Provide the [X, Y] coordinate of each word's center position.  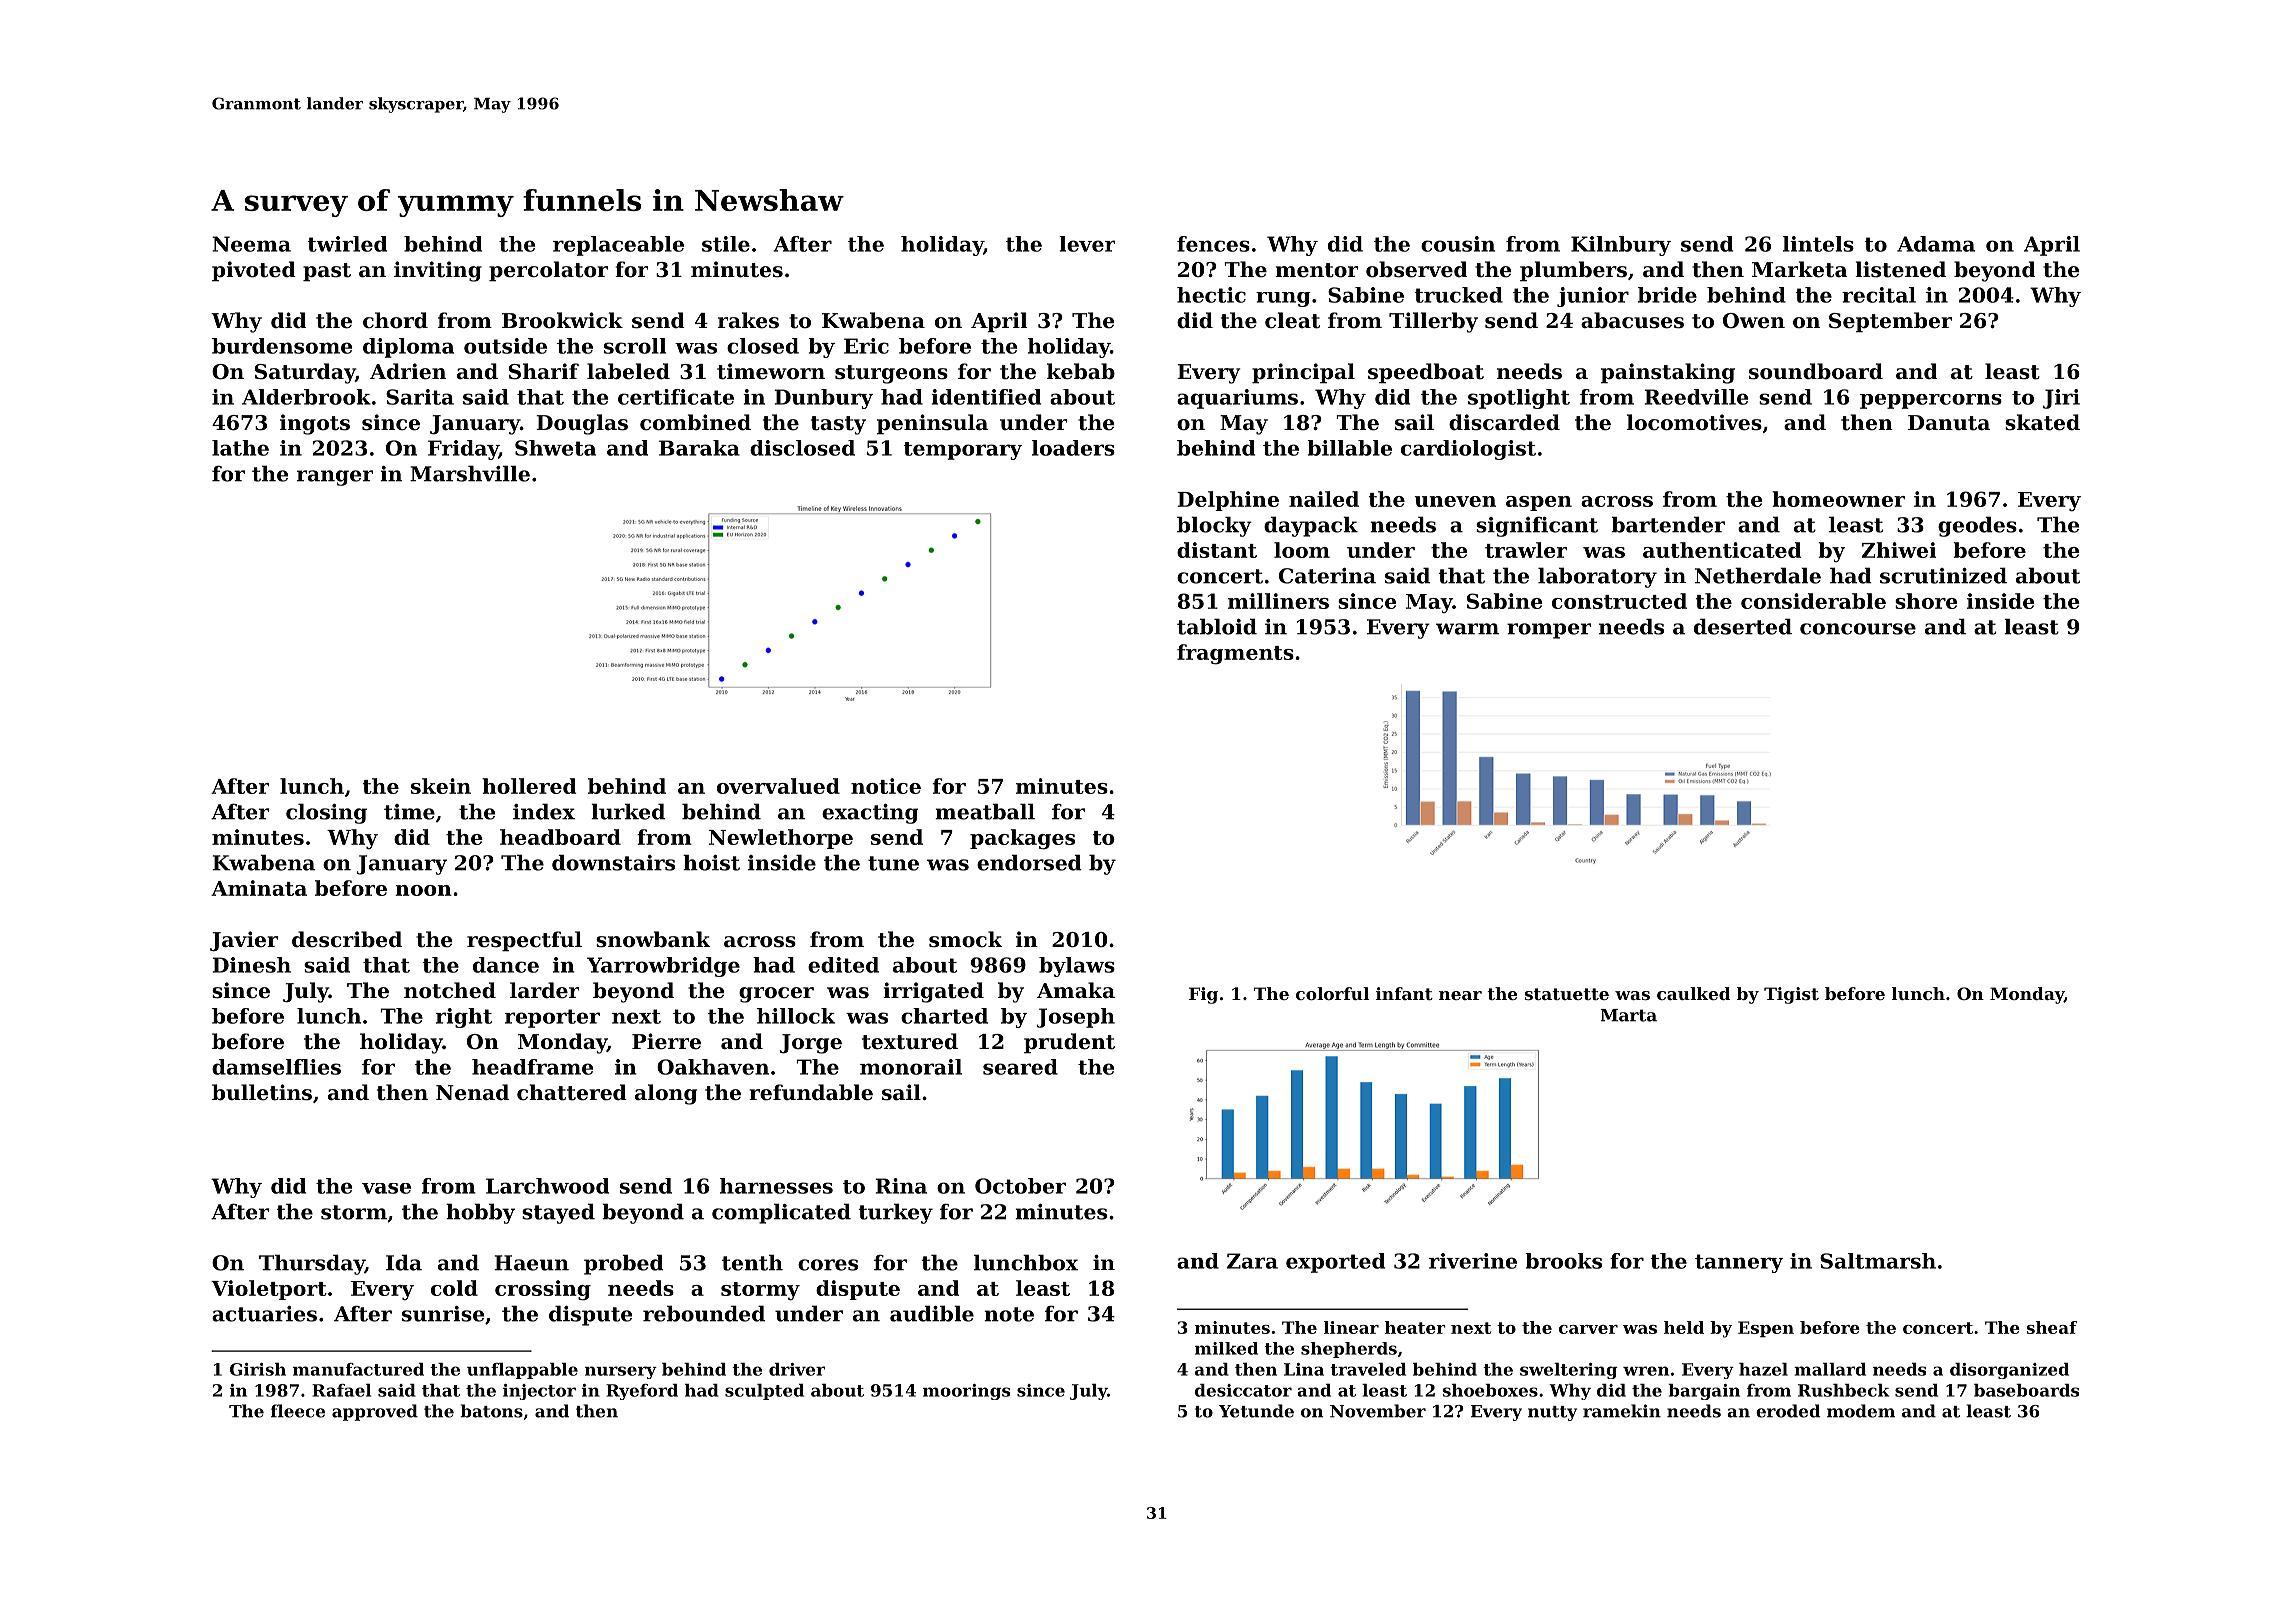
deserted [1743, 626]
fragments [1235, 654]
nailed [1324, 499]
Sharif [544, 371]
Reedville [1696, 397]
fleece [298, 1411]
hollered [529, 786]
